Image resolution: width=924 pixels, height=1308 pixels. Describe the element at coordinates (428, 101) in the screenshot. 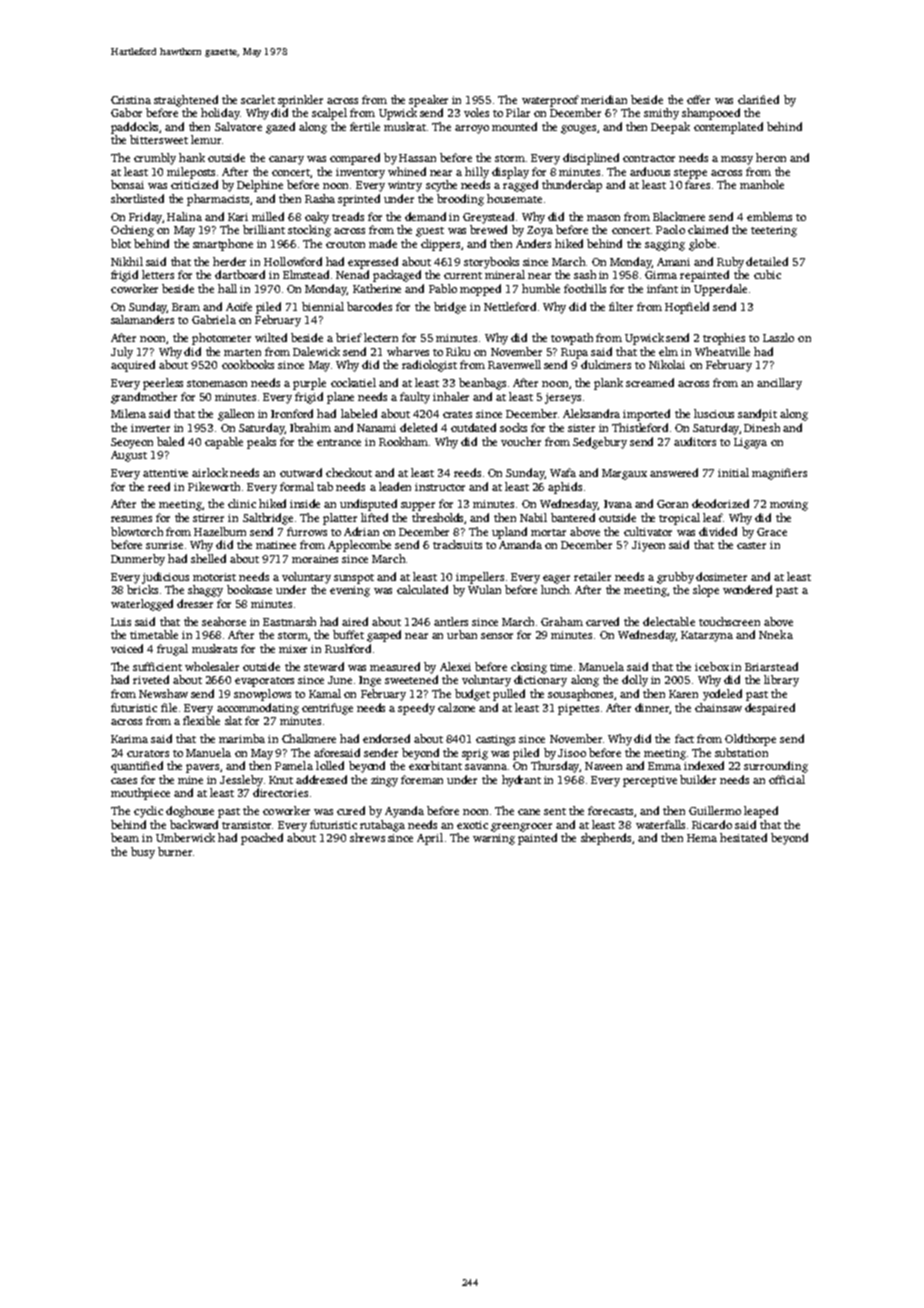

I see `speaker` at that location.
